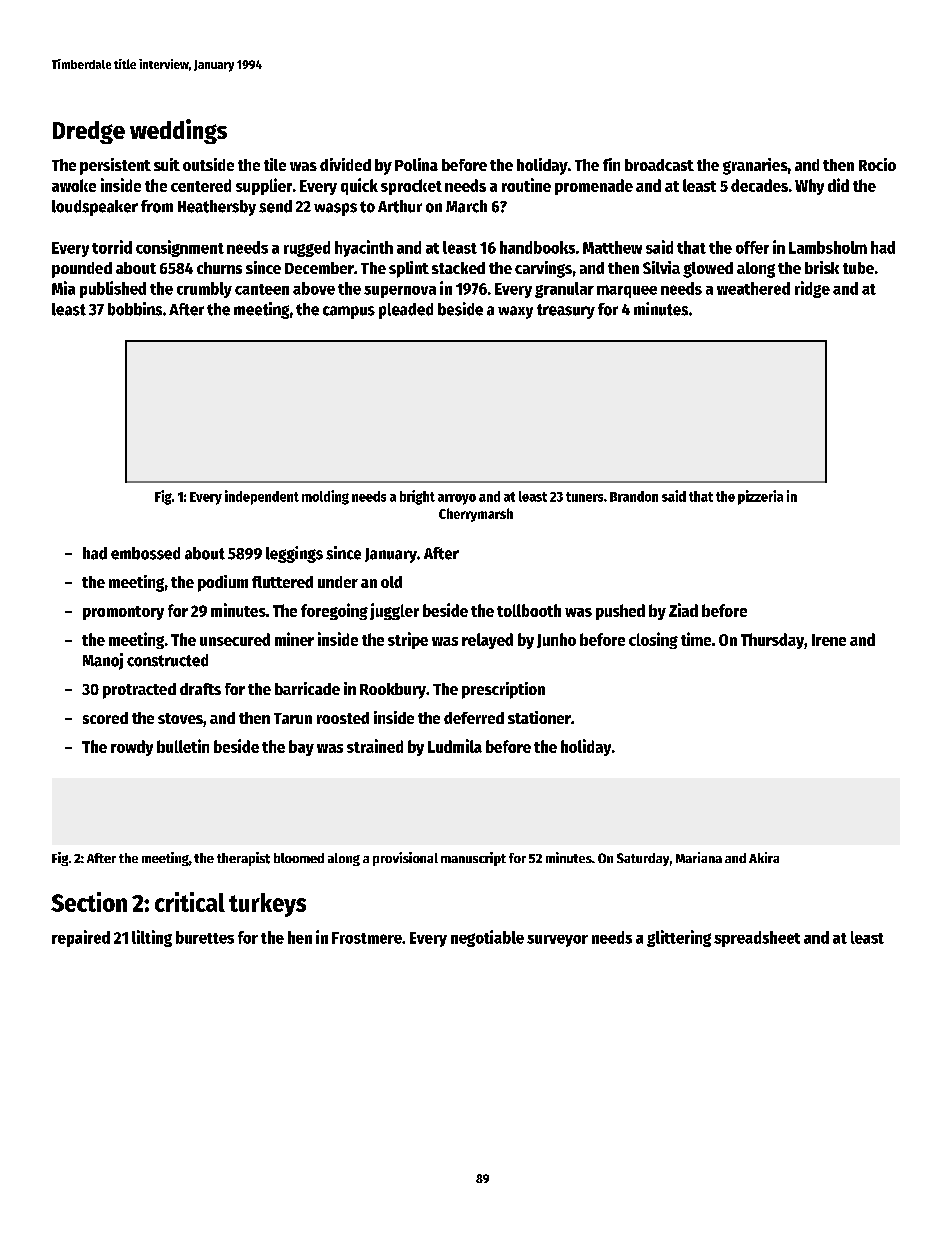 This screenshot has width=952, height=1233. Describe the element at coordinates (243, 859) in the screenshot. I see `therapist` at that location.
